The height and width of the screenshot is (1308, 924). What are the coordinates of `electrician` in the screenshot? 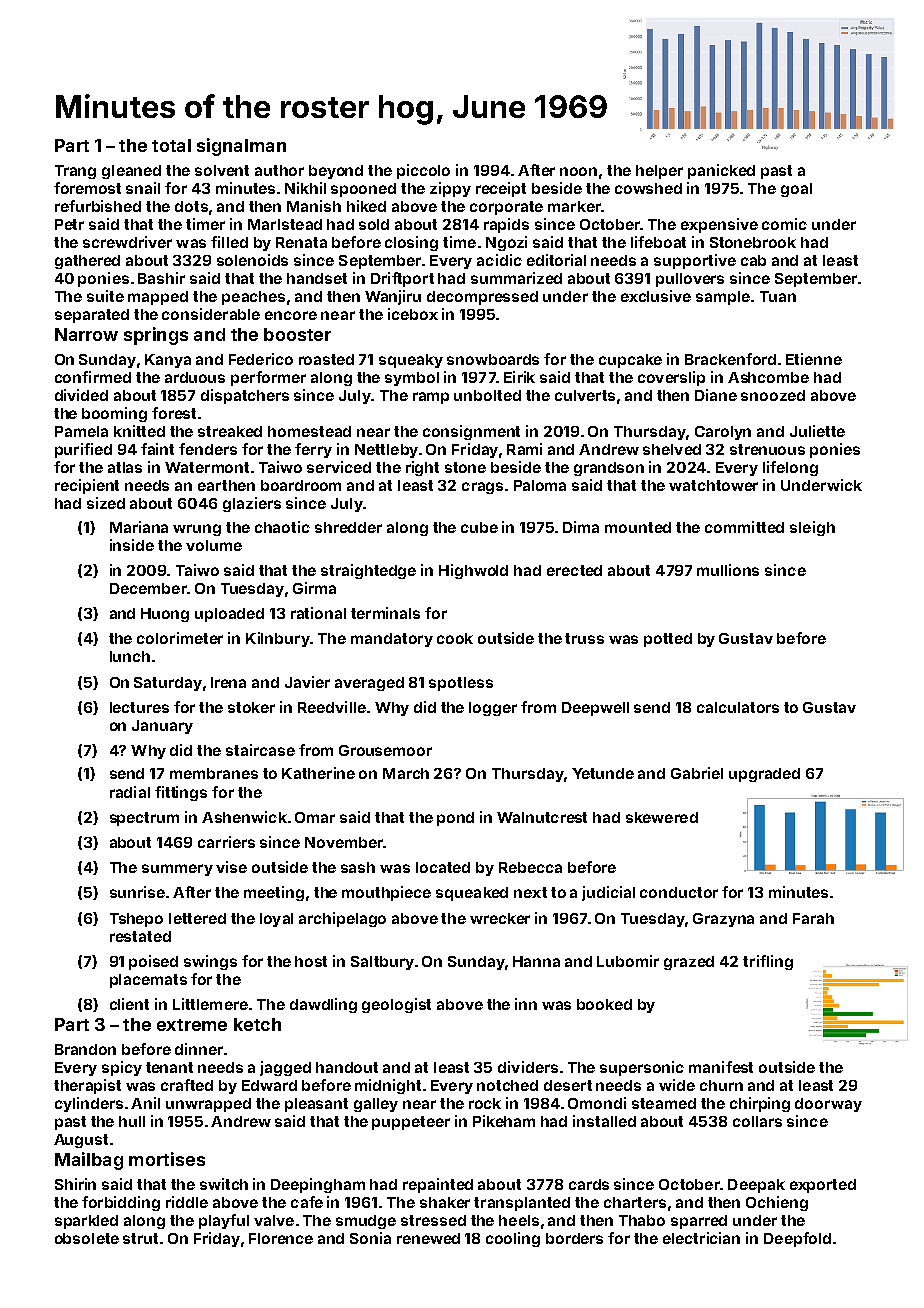 It's located at (701, 1238).
